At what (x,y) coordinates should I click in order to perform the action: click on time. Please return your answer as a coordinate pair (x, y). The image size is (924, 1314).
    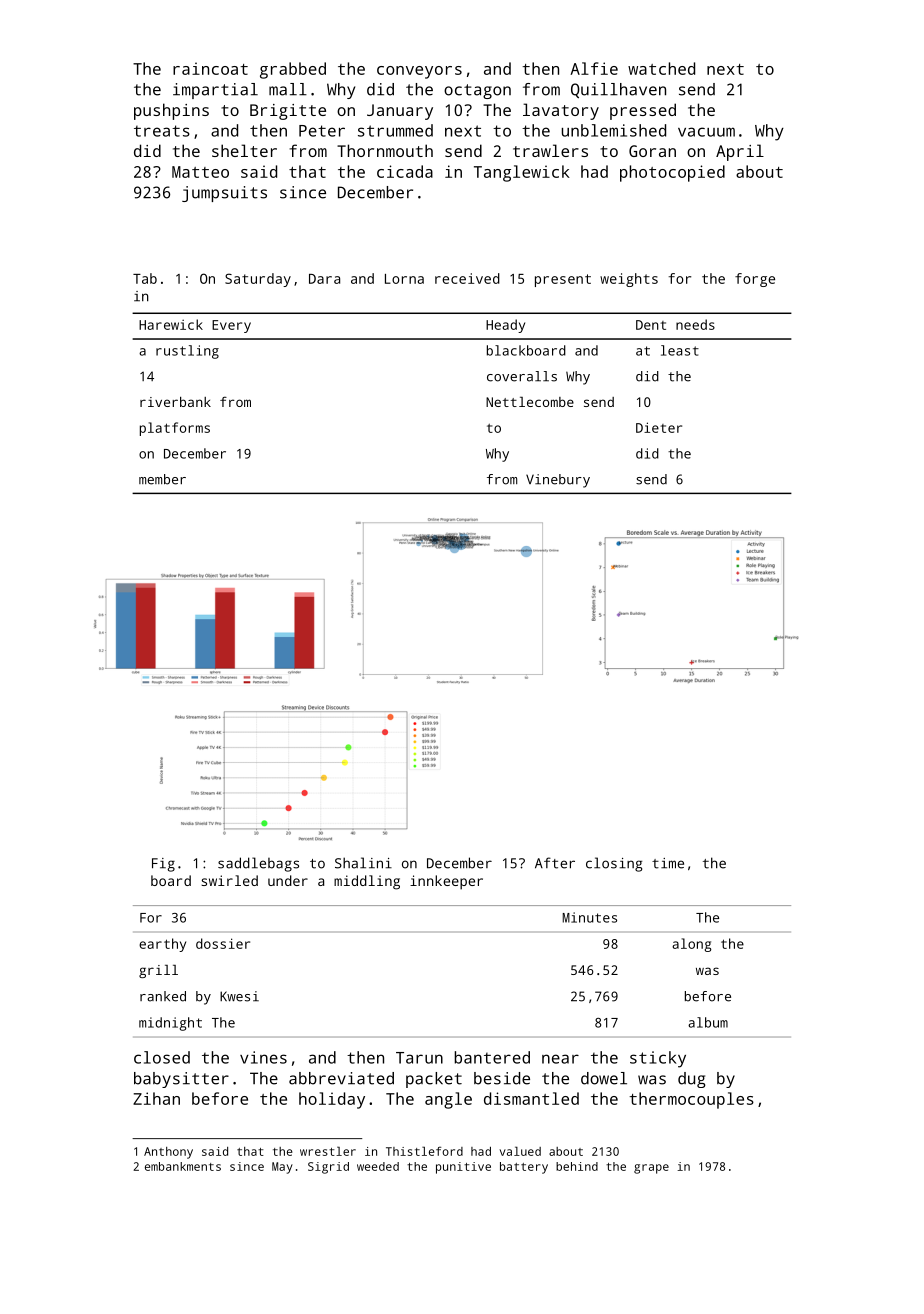
    Looking at the image, I should click on (668, 863).
